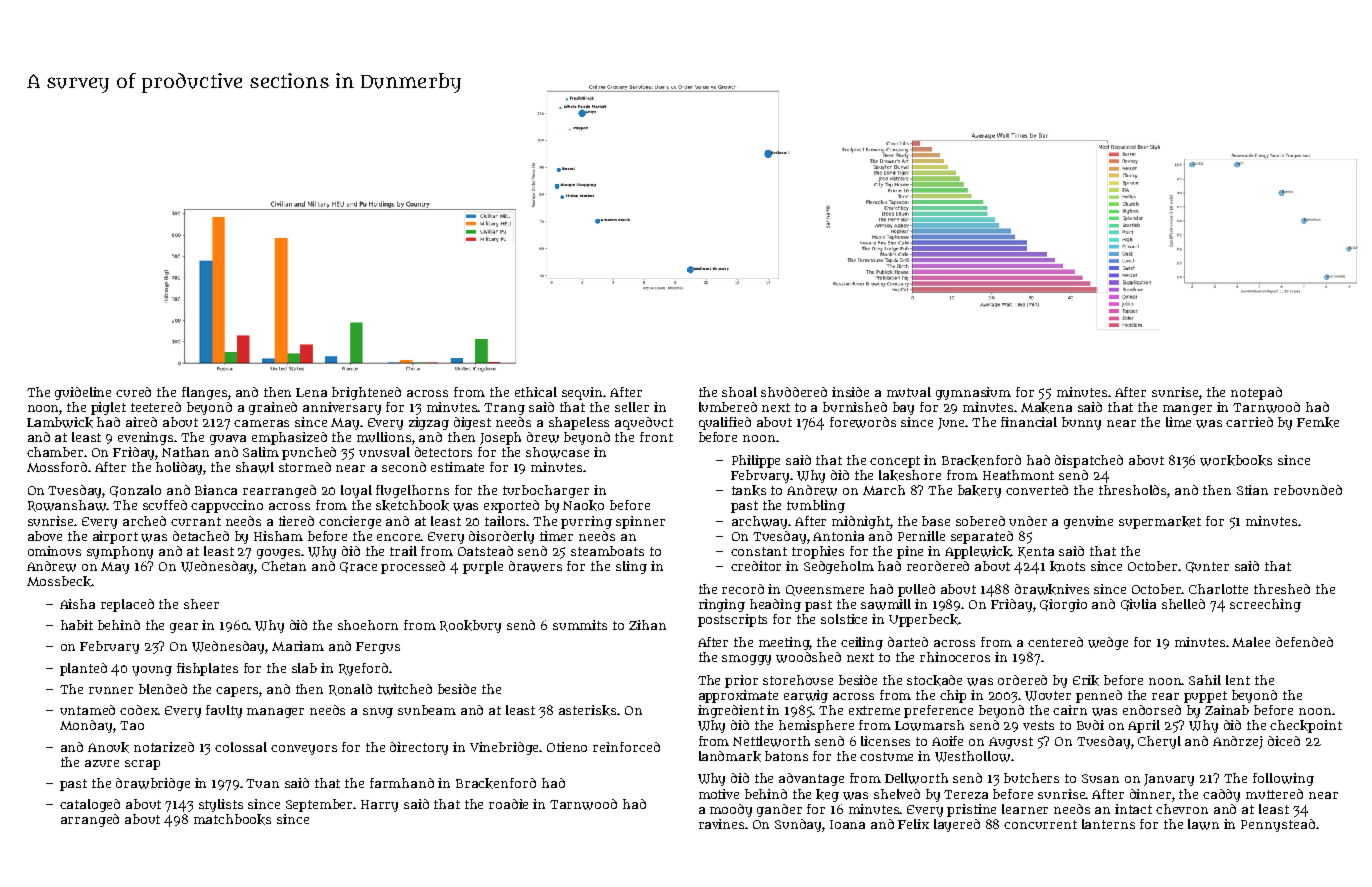 The image size is (1372, 887). I want to click on Pennystead, so click(1278, 825).
